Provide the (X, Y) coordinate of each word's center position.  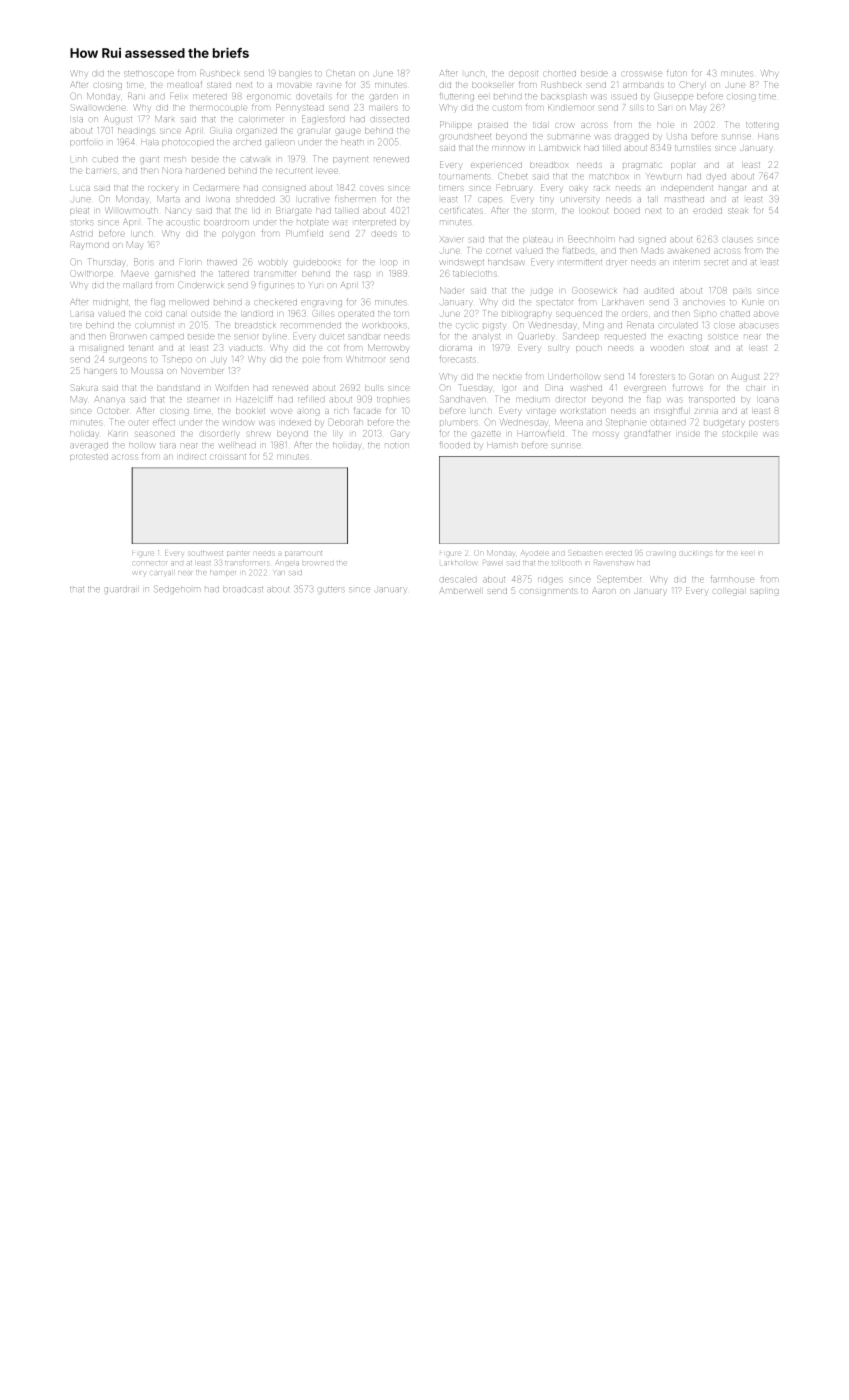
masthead (684, 199)
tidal (540, 125)
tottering (762, 126)
